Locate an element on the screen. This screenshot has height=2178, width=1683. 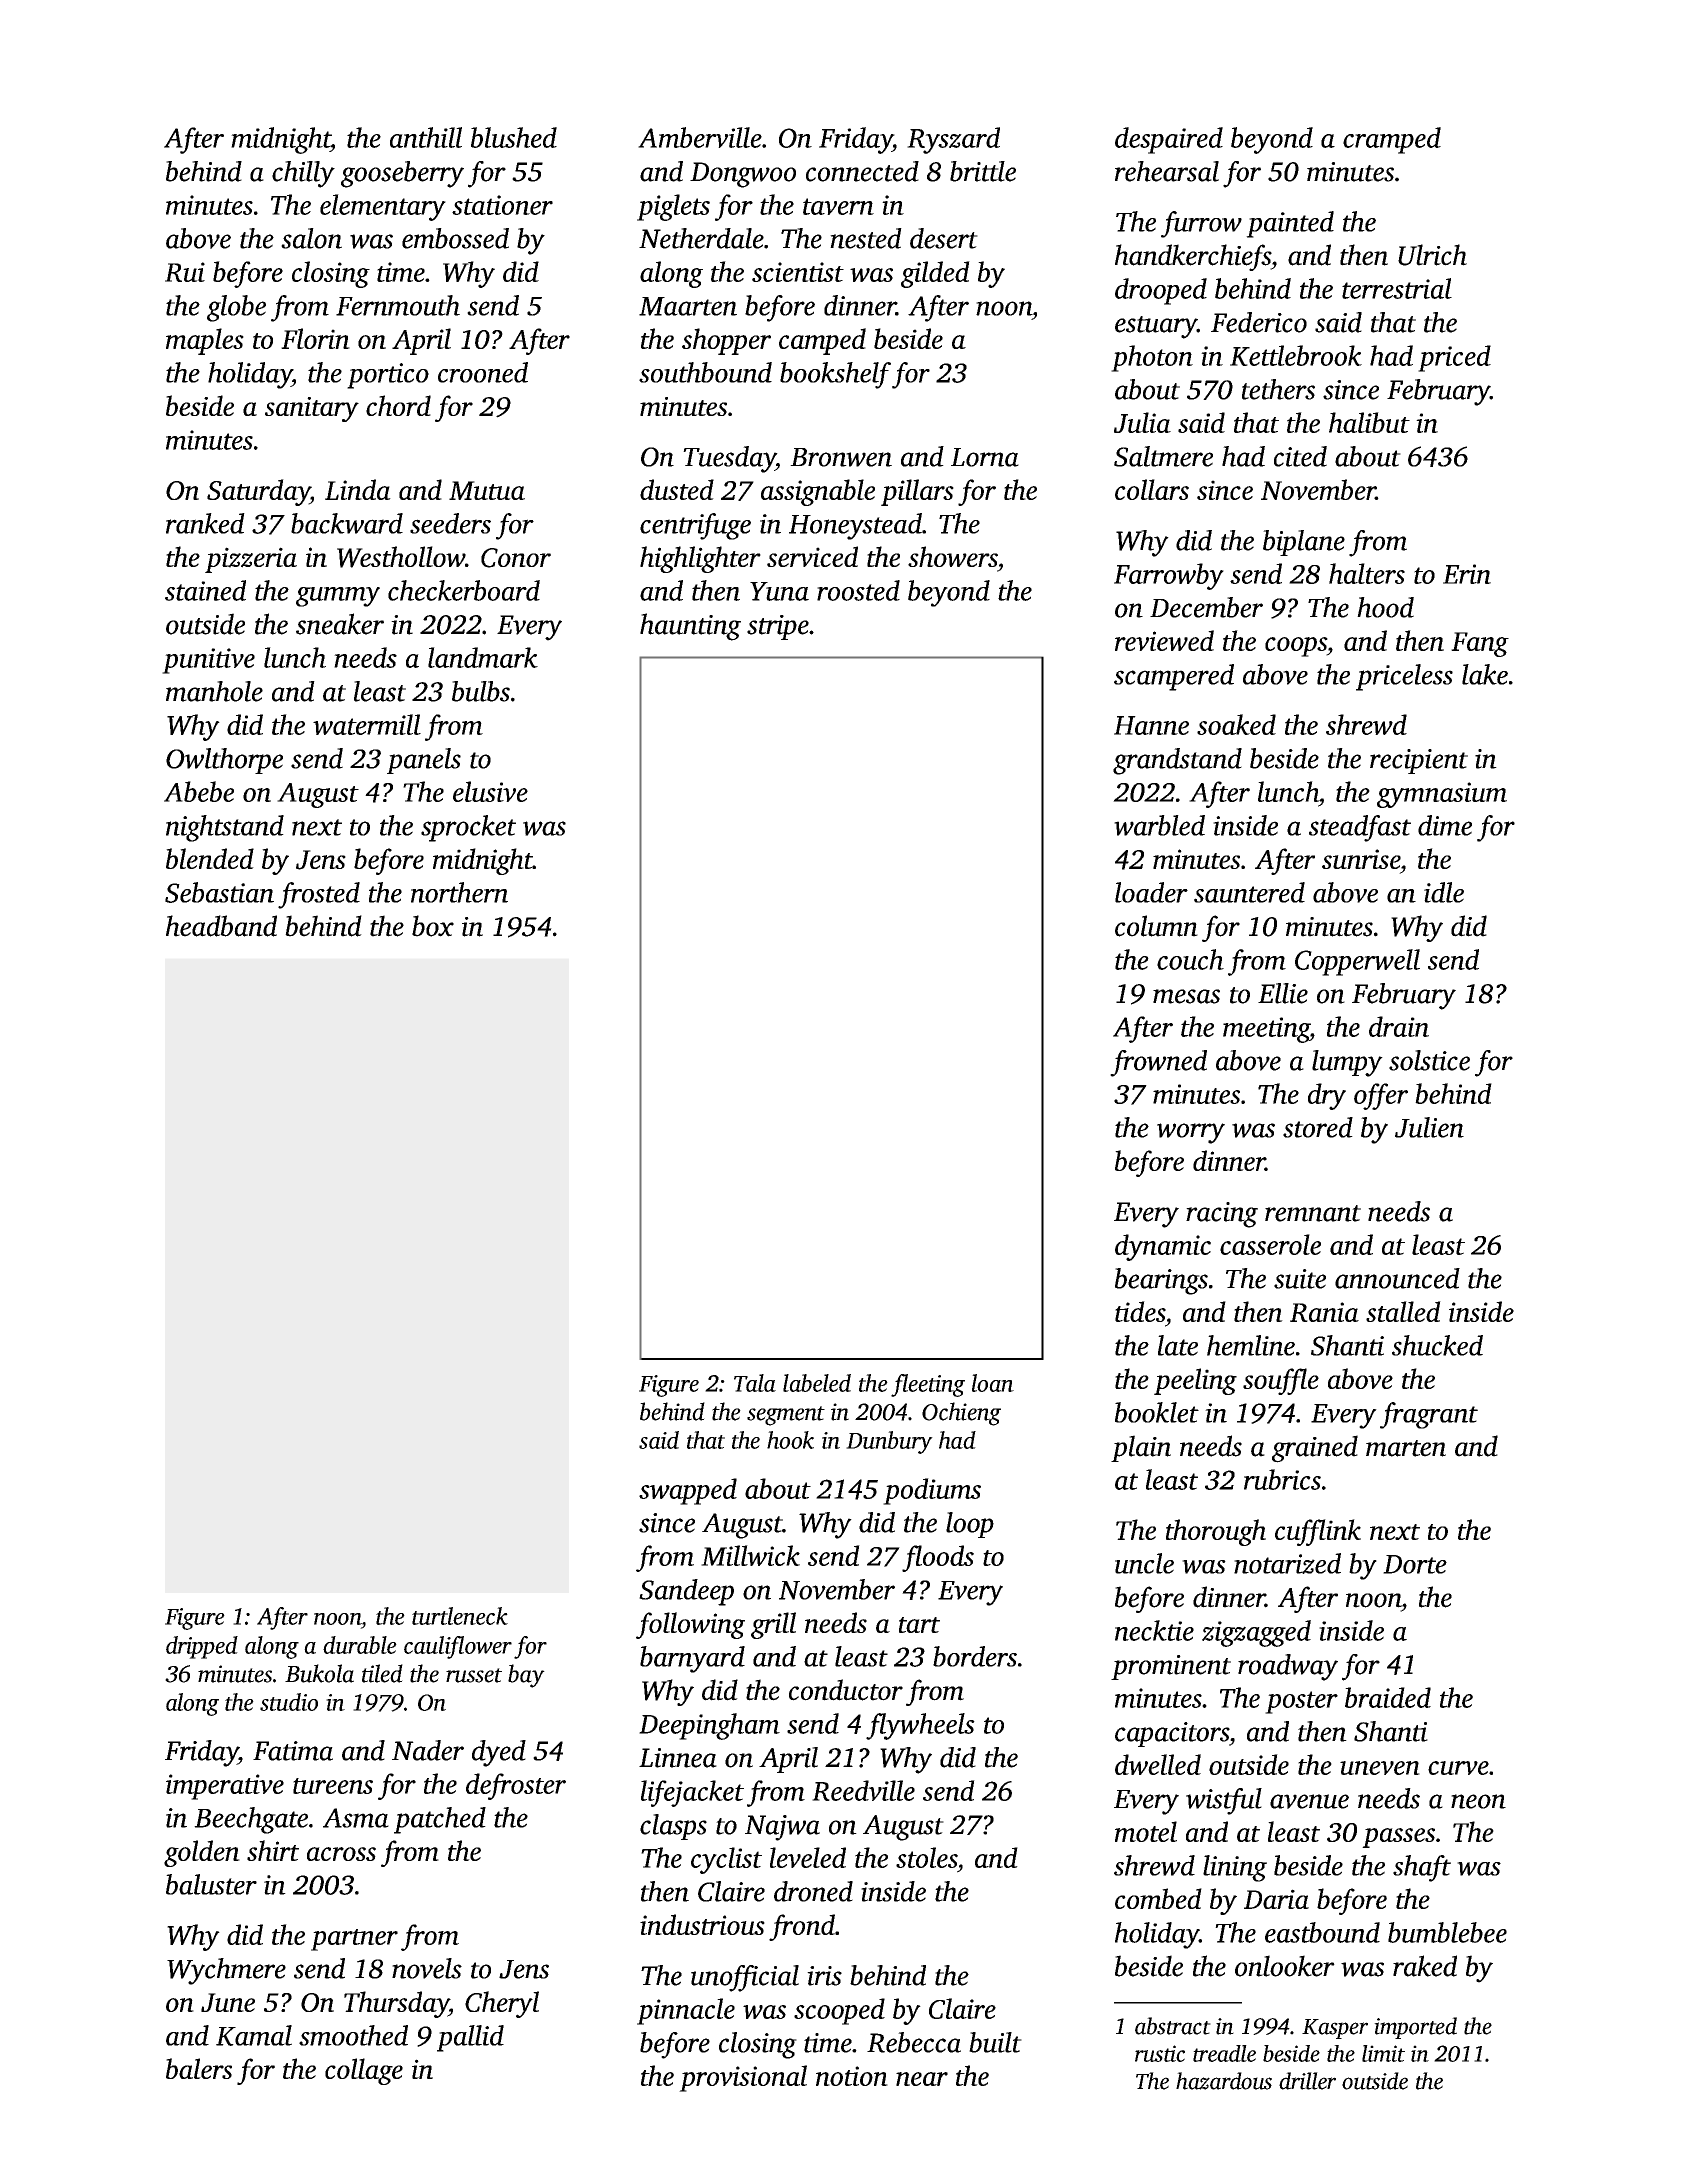
Lorna is located at coordinates (985, 457).
